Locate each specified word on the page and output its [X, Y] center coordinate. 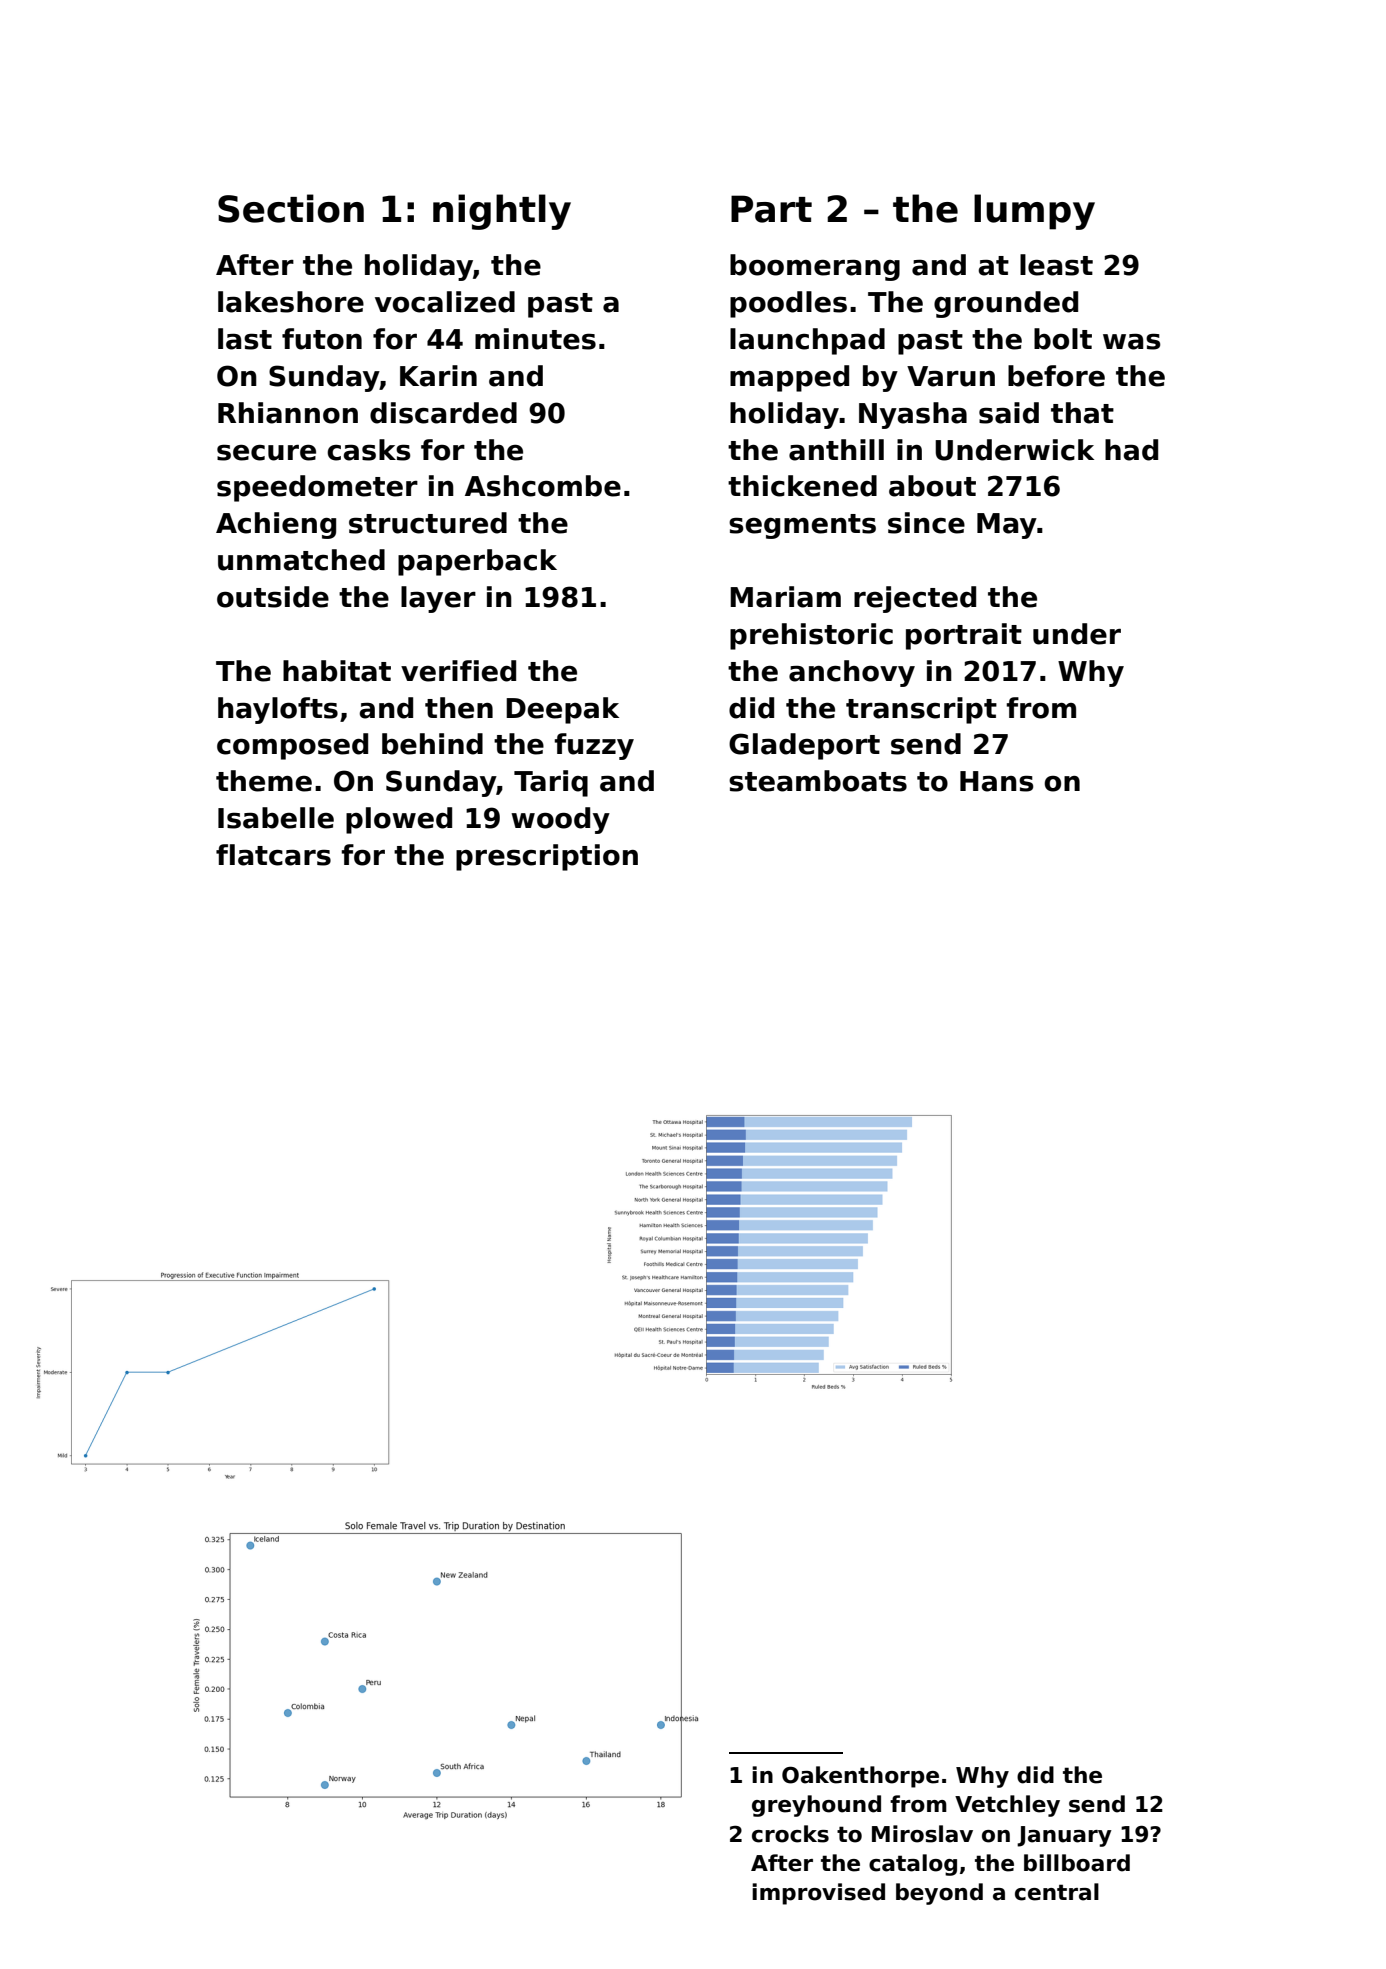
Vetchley [1007, 1806]
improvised [818, 1894]
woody [560, 820]
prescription [547, 857]
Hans [997, 781]
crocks [790, 1834]
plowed [399, 820]
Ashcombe [543, 486]
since [926, 523]
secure [266, 453]
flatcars [273, 855]
